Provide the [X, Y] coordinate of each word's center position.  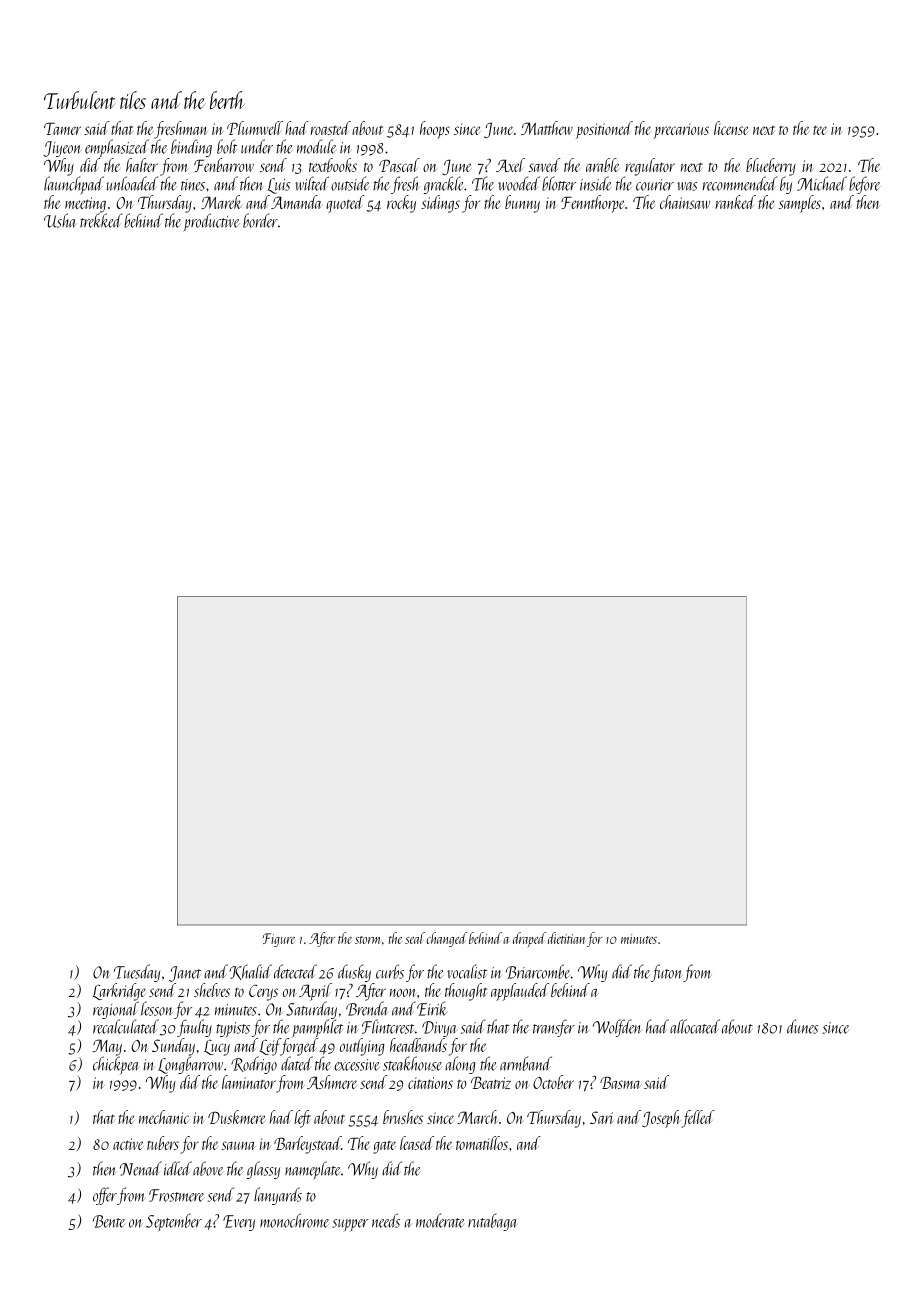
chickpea [115, 1065]
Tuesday [137, 973]
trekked [101, 220]
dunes [802, 1026]
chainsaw [685, 202]
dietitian [567, 938]
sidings [440, 204]
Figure [279, 940]
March [477, 1117]
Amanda [296, 202]
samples [800, 204]
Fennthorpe [593, 204]
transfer [554, 1028]
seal [415, 938]
